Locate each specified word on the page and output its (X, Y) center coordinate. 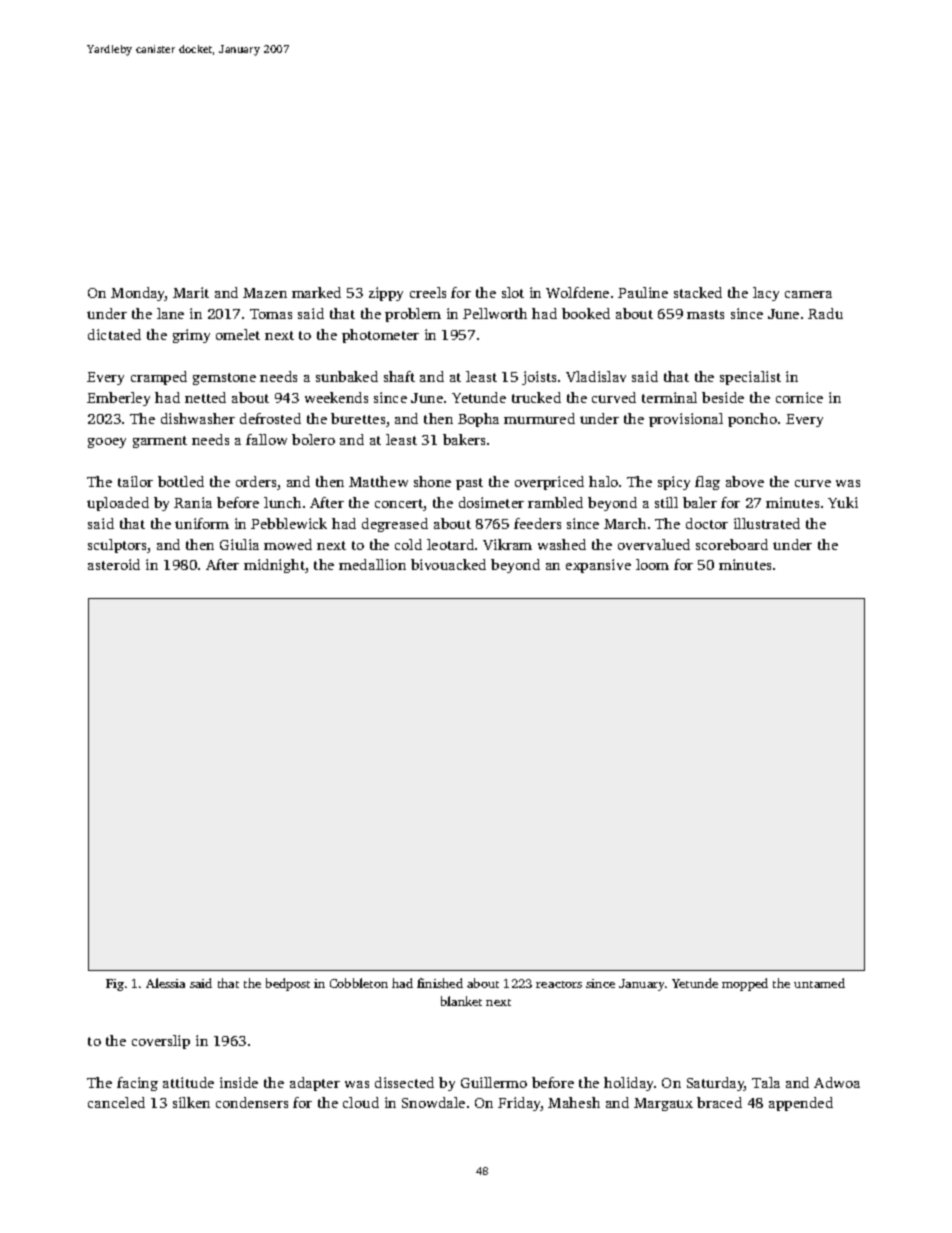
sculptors (118, 546)
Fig (115, 985)
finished (440, 983)
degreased (395, 525)
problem (413, 315)
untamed (819, 983)
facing (137, 1084)
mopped (745, 984)
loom (652, 564)
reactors (559, 984)
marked (316, 292)
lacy (766, 294)
